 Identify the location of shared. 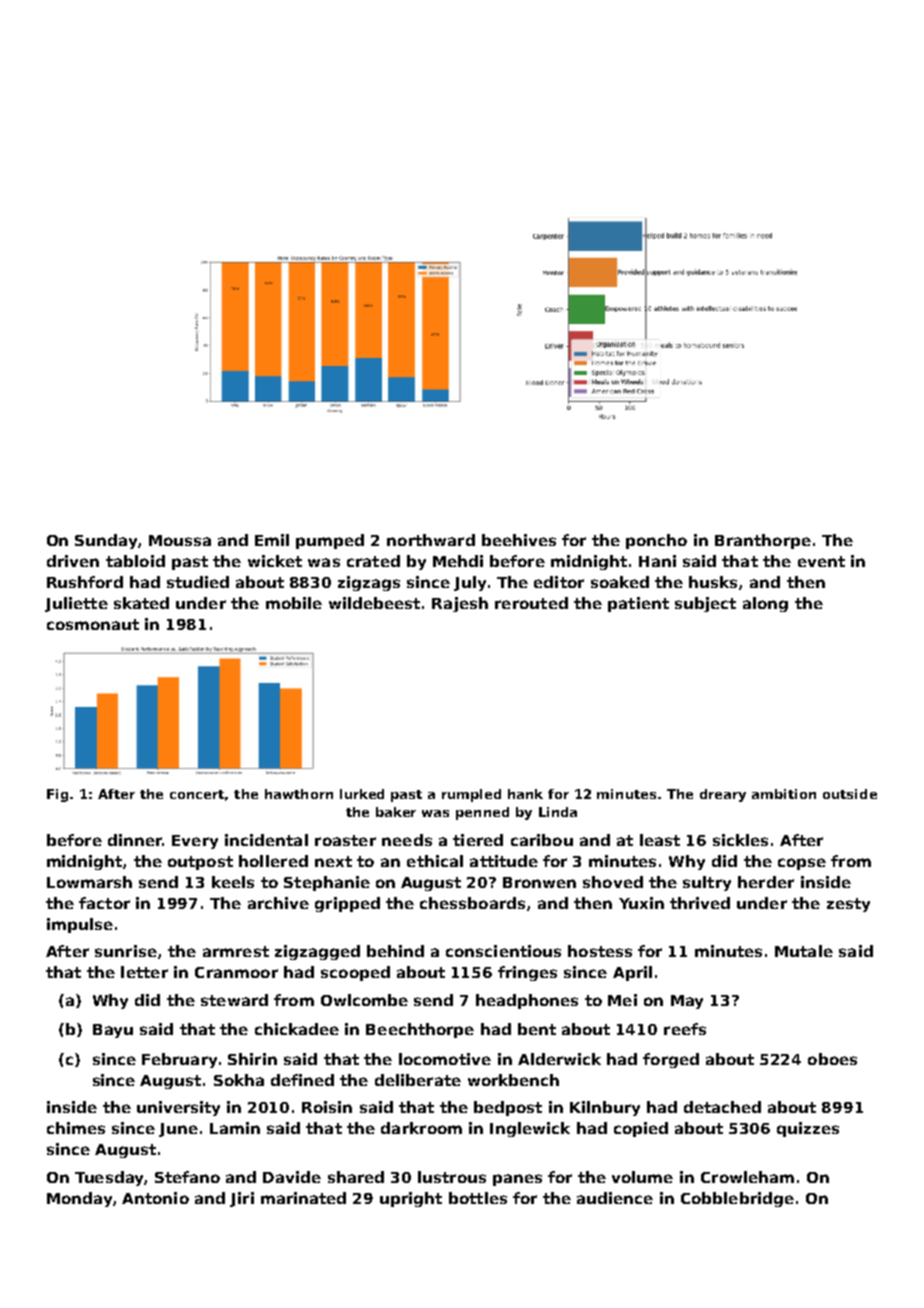
(356, 1177).
